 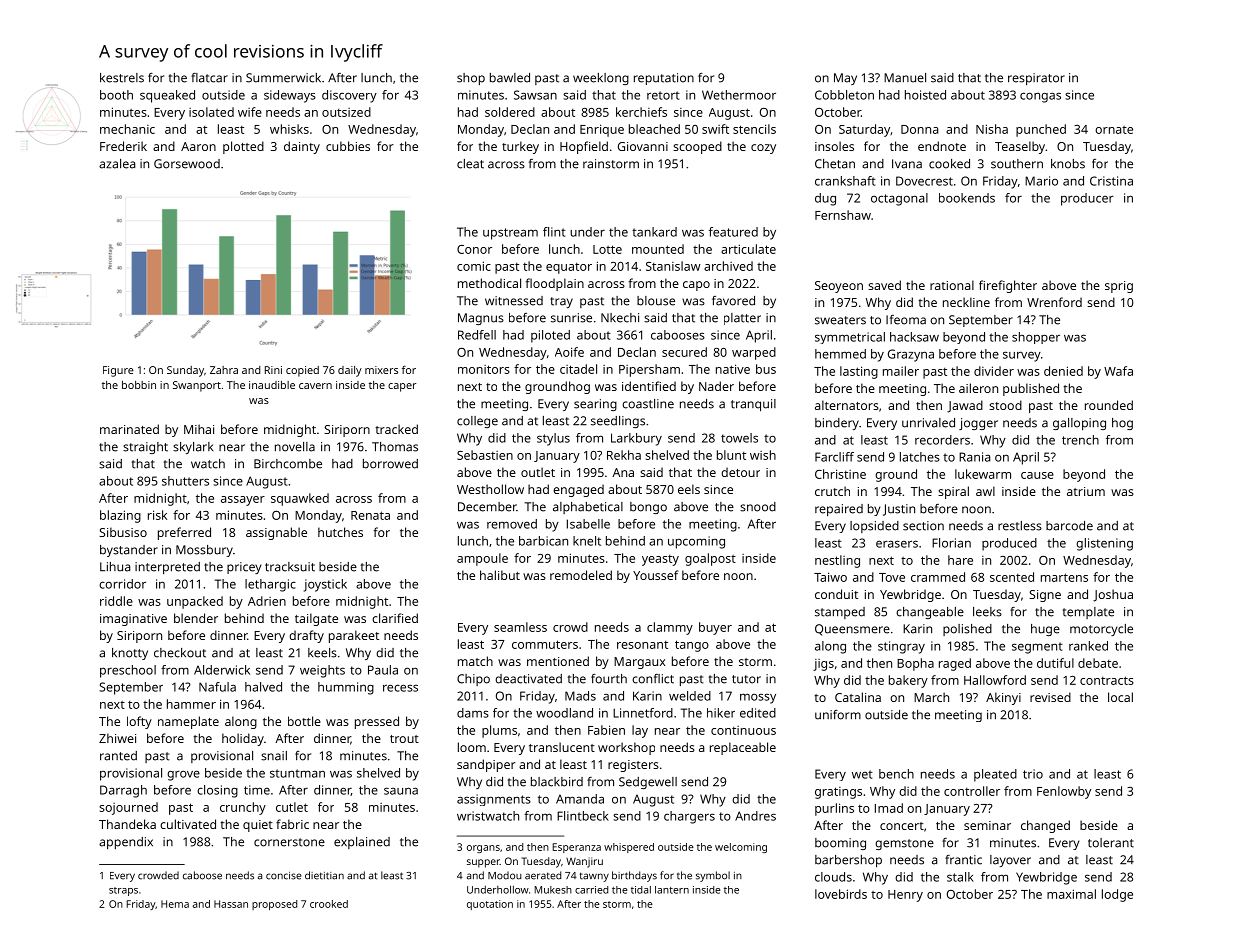 What do you see at coordinates (283, 78) in the screenshot?
I see `Summerwick` at bounding box center [283, 78].
